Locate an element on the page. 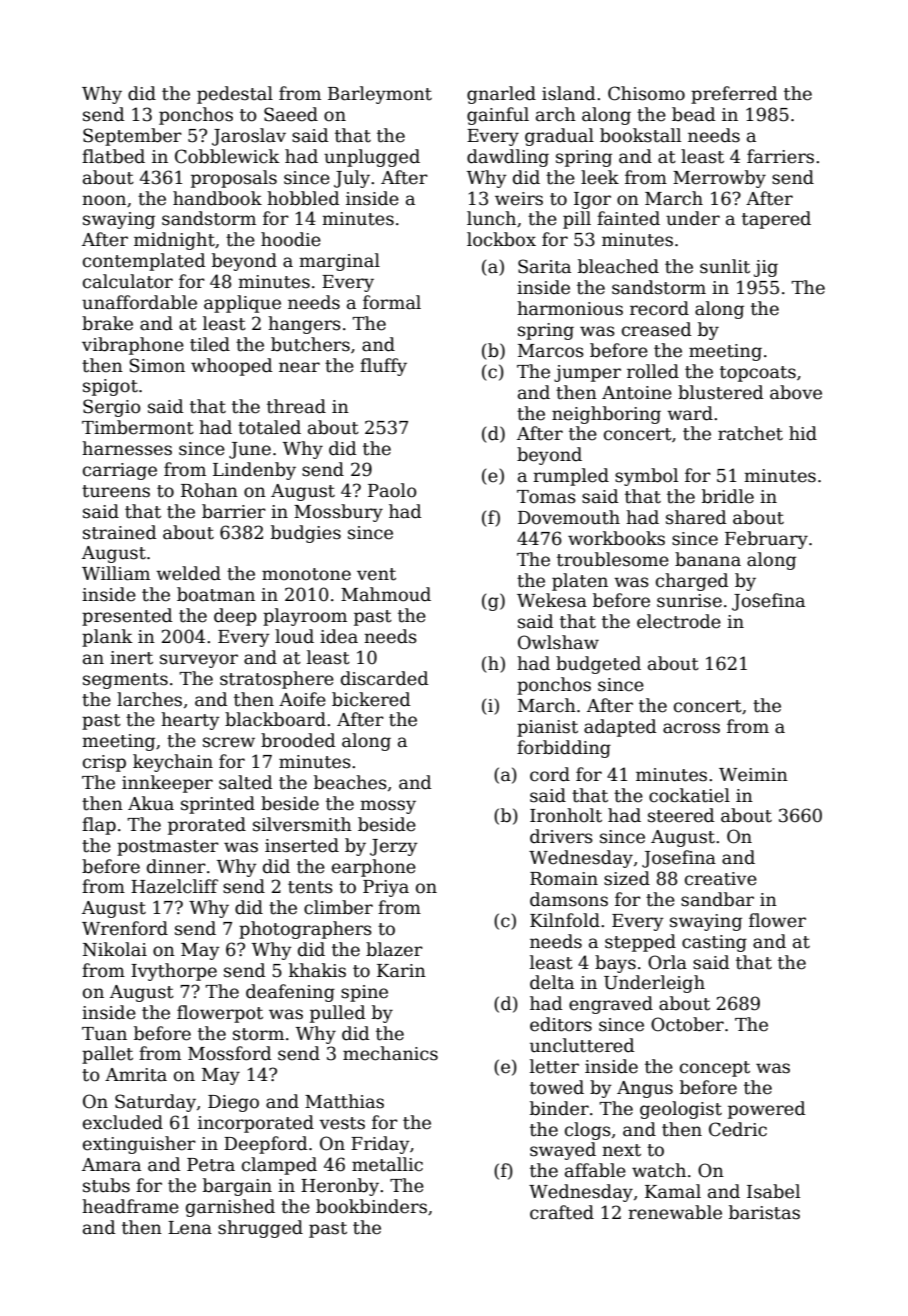 Image resolution: width=908 pixels, height=1316 pixels. casting is located at coordinates (714, 943).
